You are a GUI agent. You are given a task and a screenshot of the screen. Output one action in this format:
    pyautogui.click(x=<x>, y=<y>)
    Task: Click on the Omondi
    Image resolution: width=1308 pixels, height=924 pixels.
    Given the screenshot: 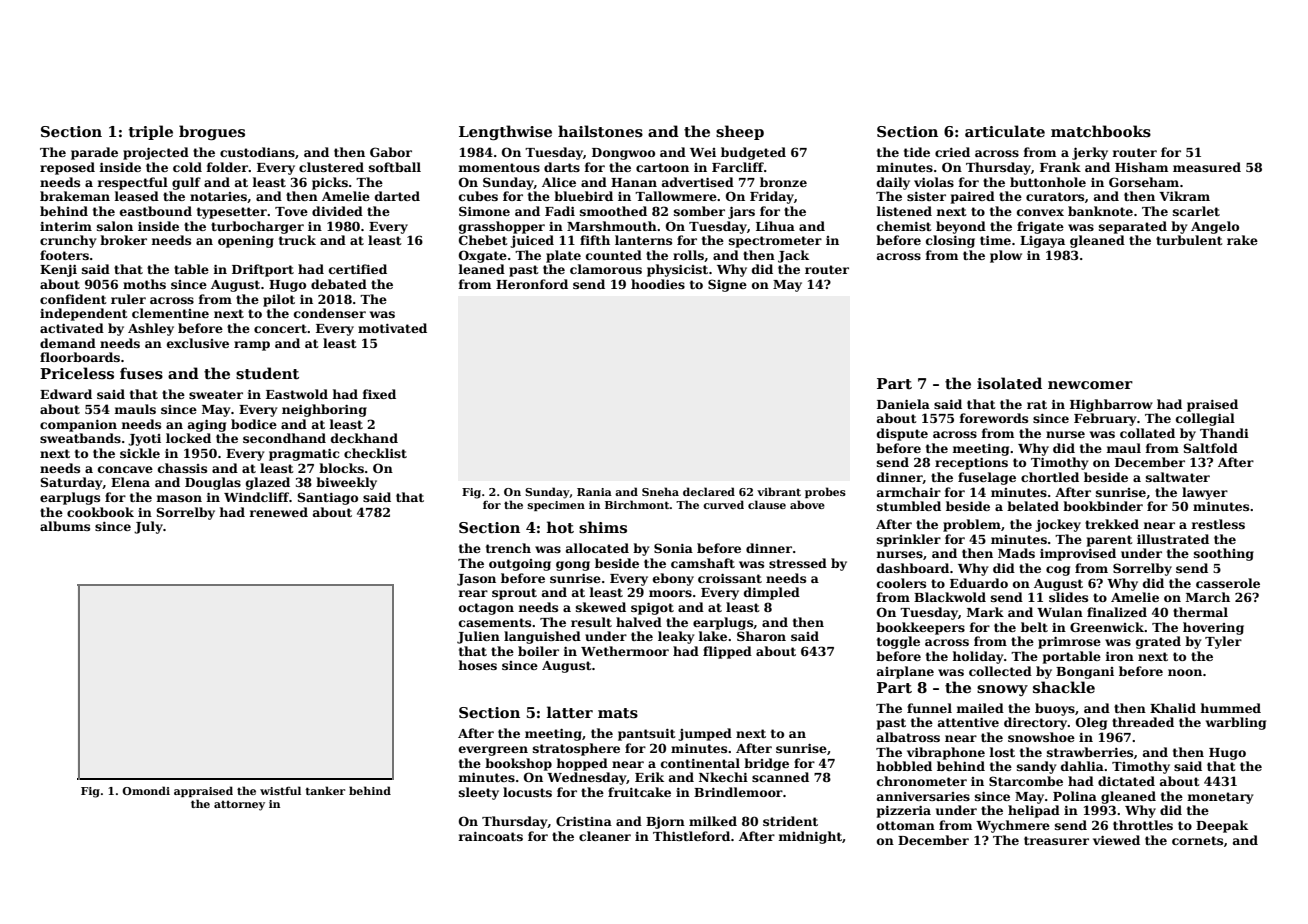 What is the action you would take?
    pyautogui.click(x=146, y=790)
